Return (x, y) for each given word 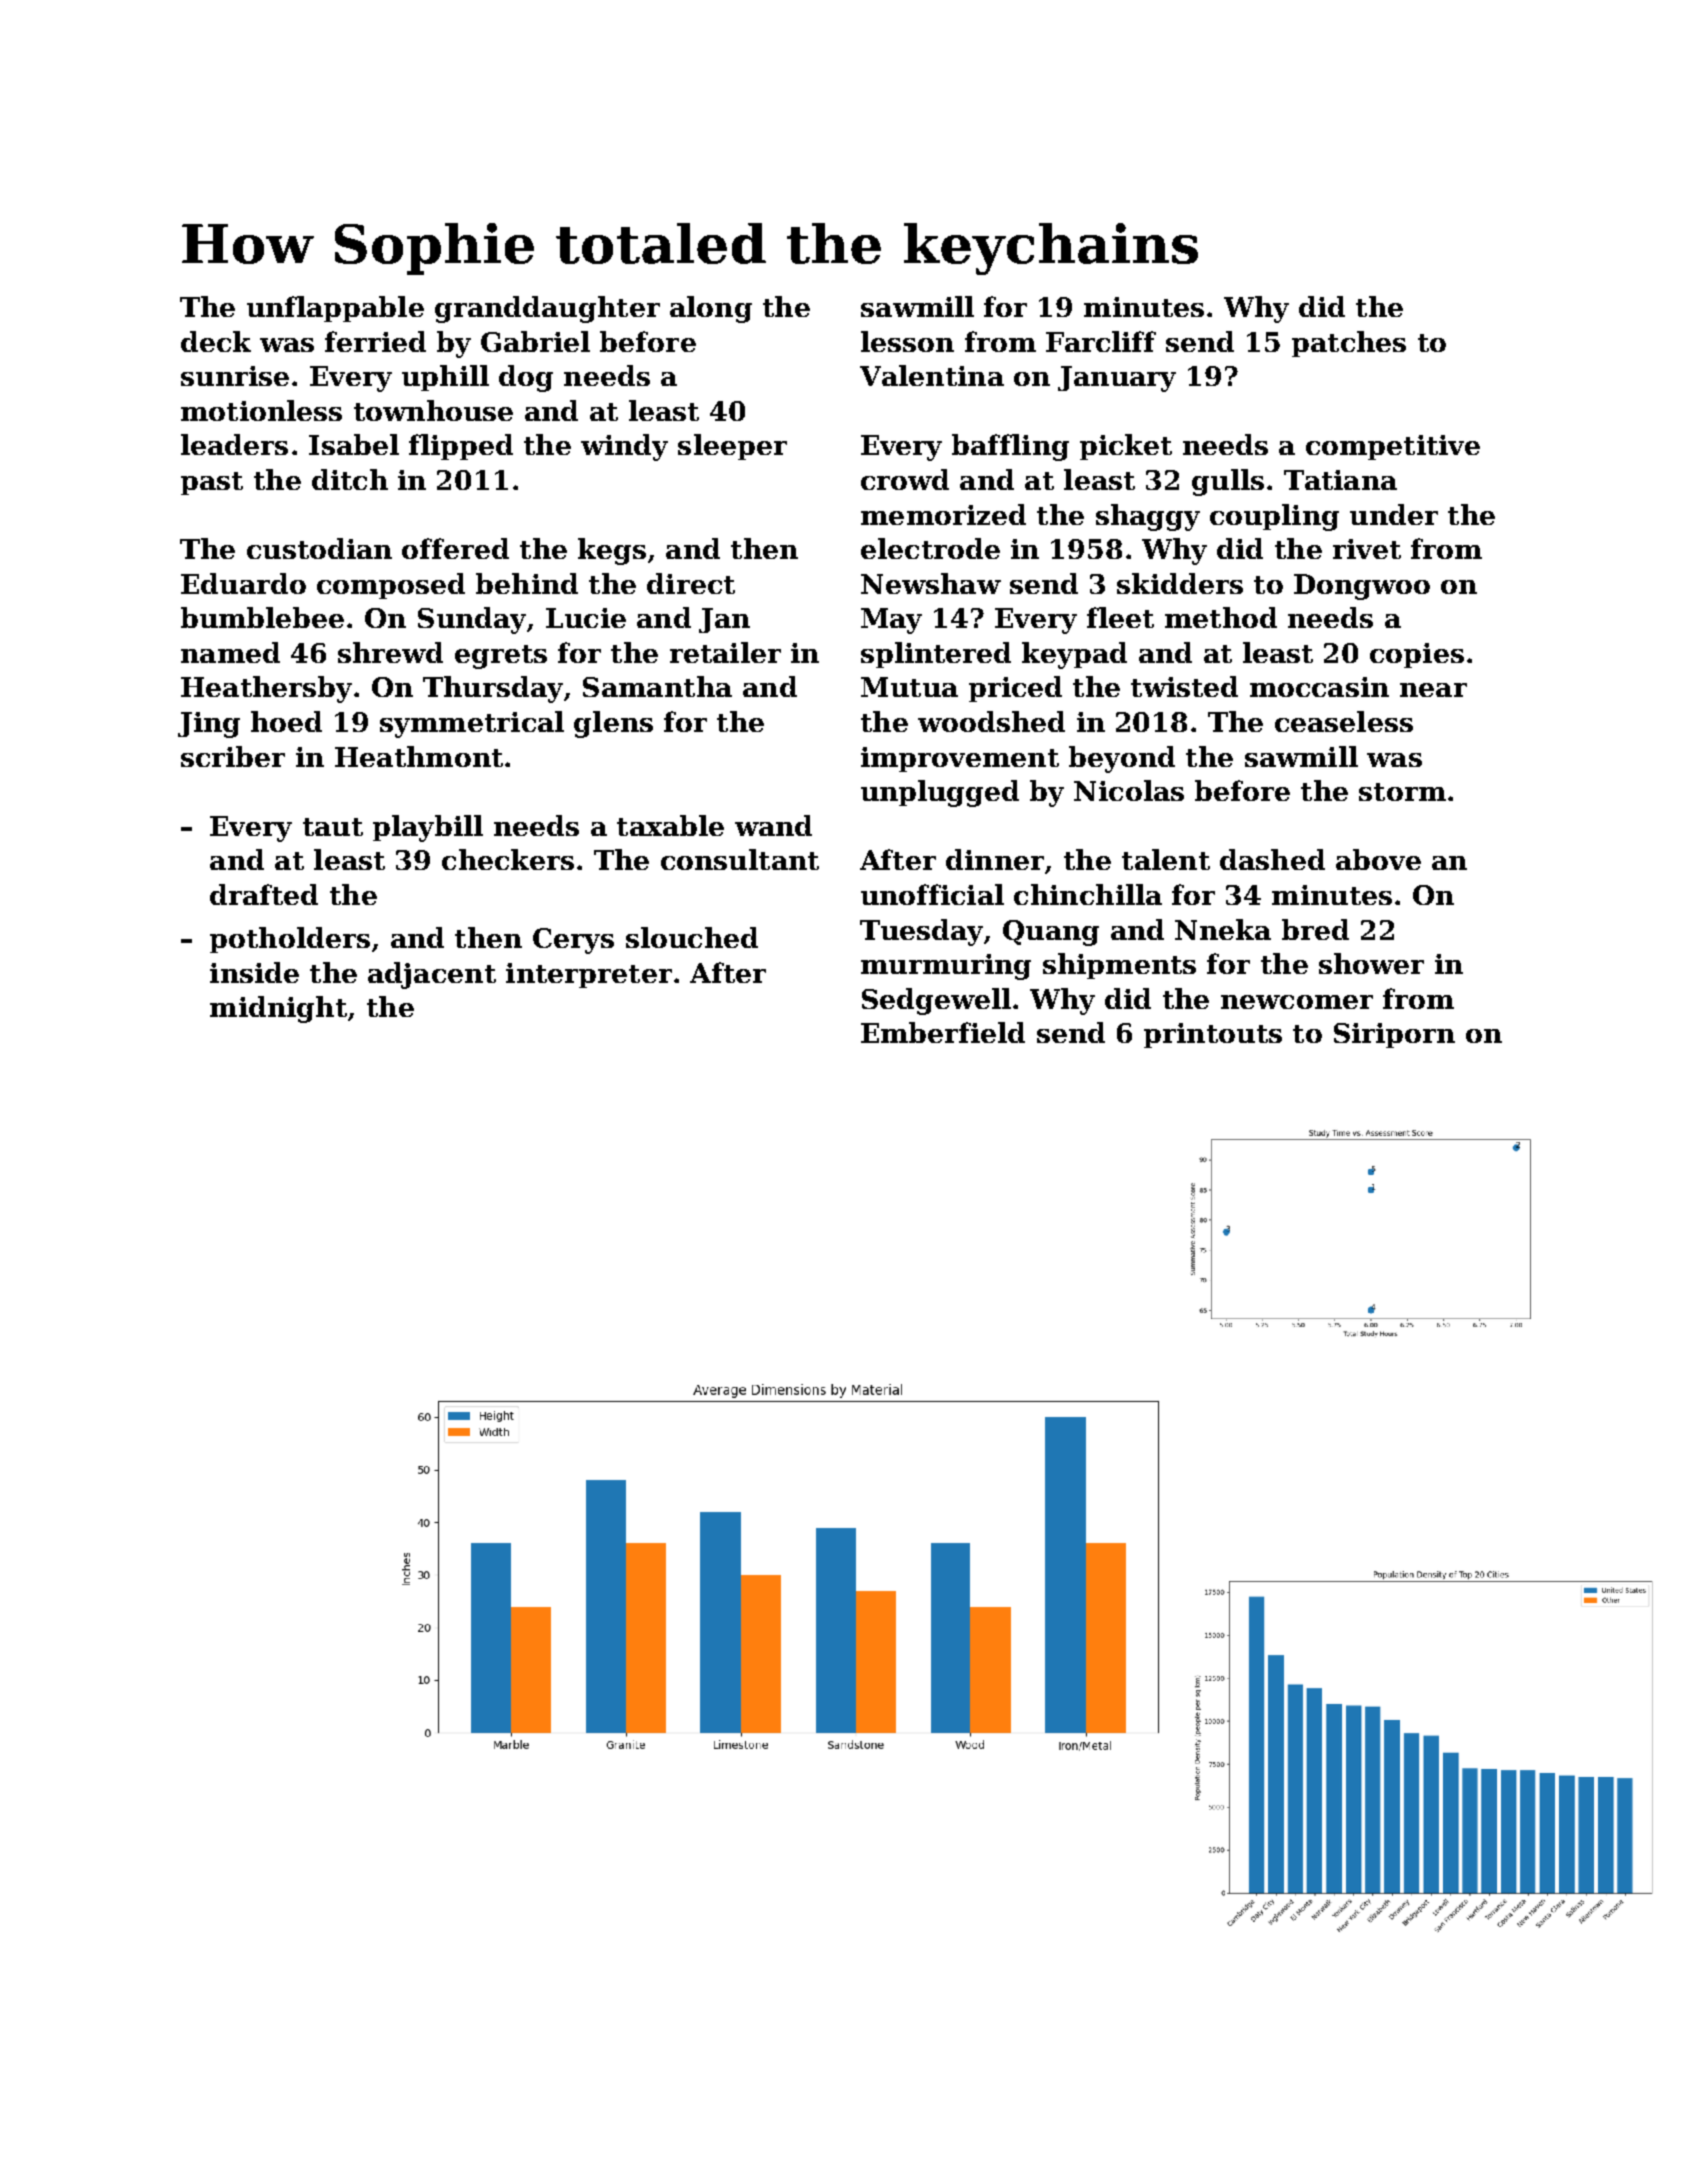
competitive (1393, 447)
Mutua (909, 687)
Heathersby (266, 689)
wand (773, 825)
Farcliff (1101, 341)
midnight (278, 1009)
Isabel (354, 444)
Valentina (932, 375)
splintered (936, 655)
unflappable (335, 309)
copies (1417, 655)
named (230, 652)
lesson (907, 341)
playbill (428, 828)
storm (1402, 792)
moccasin (1319, 687)
